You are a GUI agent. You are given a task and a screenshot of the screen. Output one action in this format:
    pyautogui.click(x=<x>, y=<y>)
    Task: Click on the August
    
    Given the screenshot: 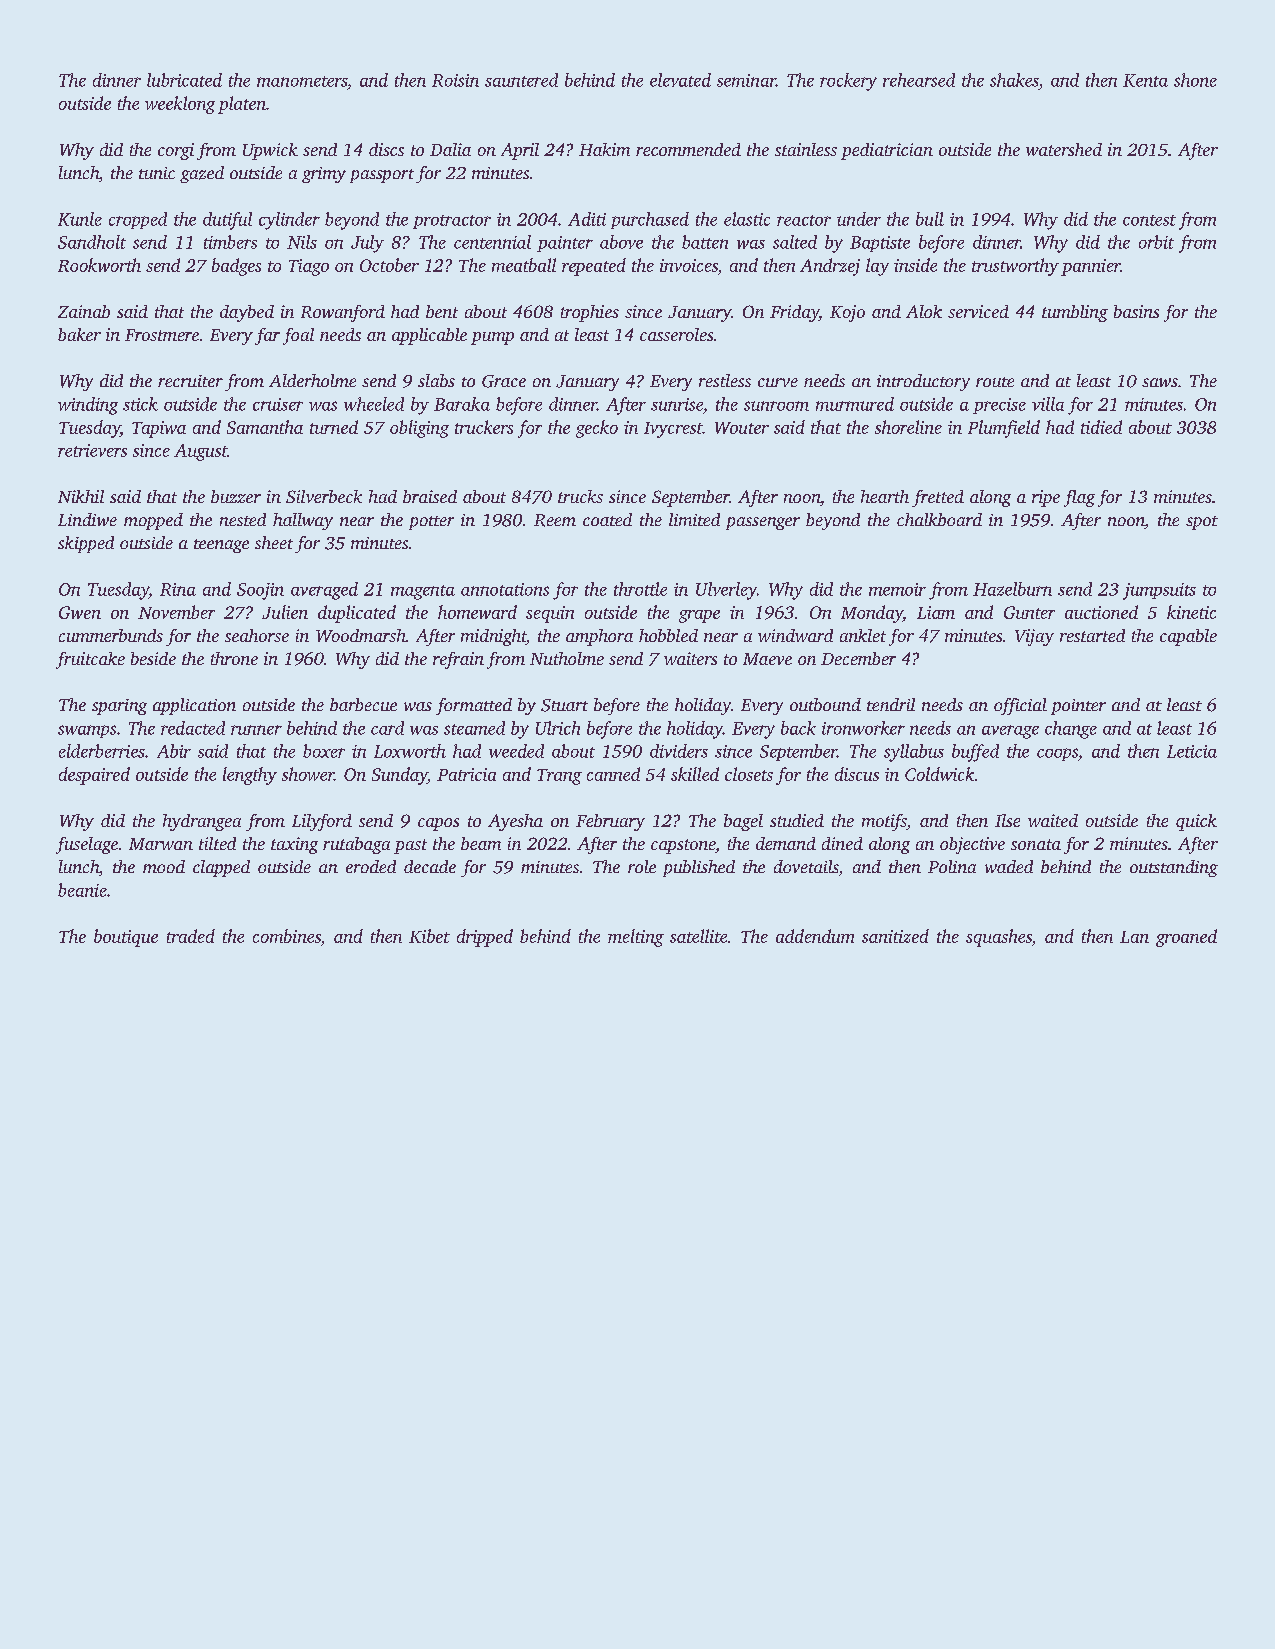 What is the action you would take?
    pyautogui.click(x=200, y=452)
